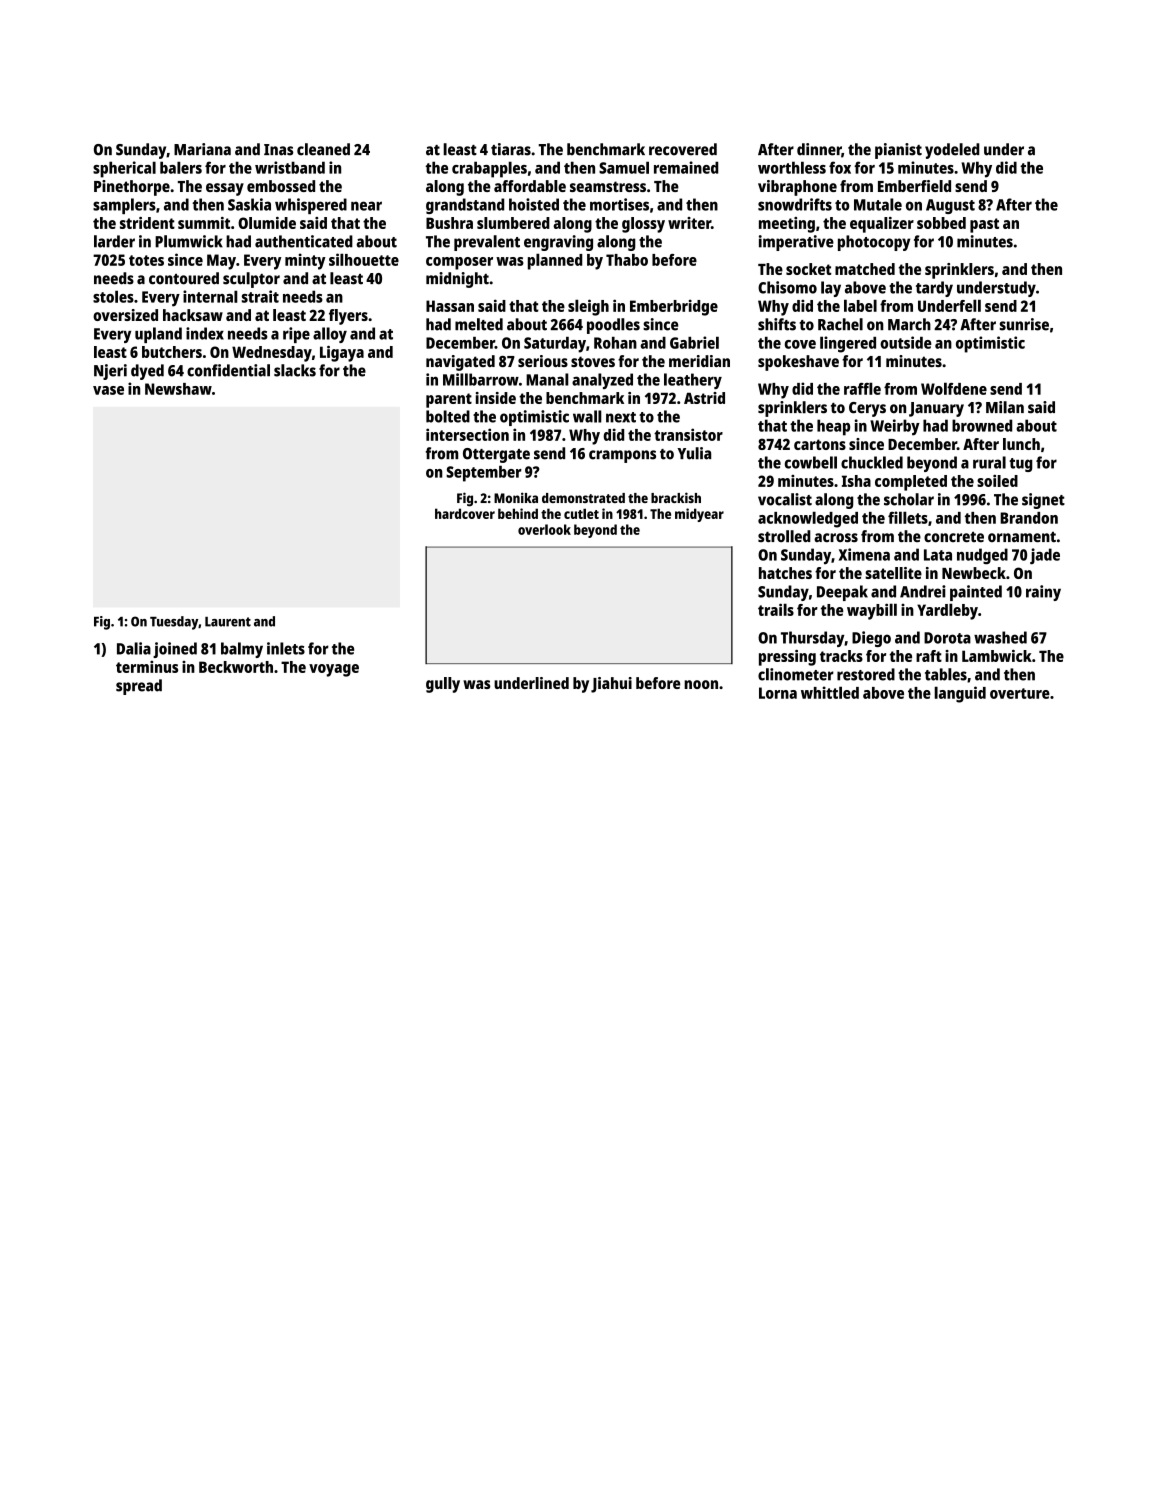 The image size is (1158, 1499). Describe the element at coordinates (785, 573) in the screenshot. I see `hatches` at that location.
